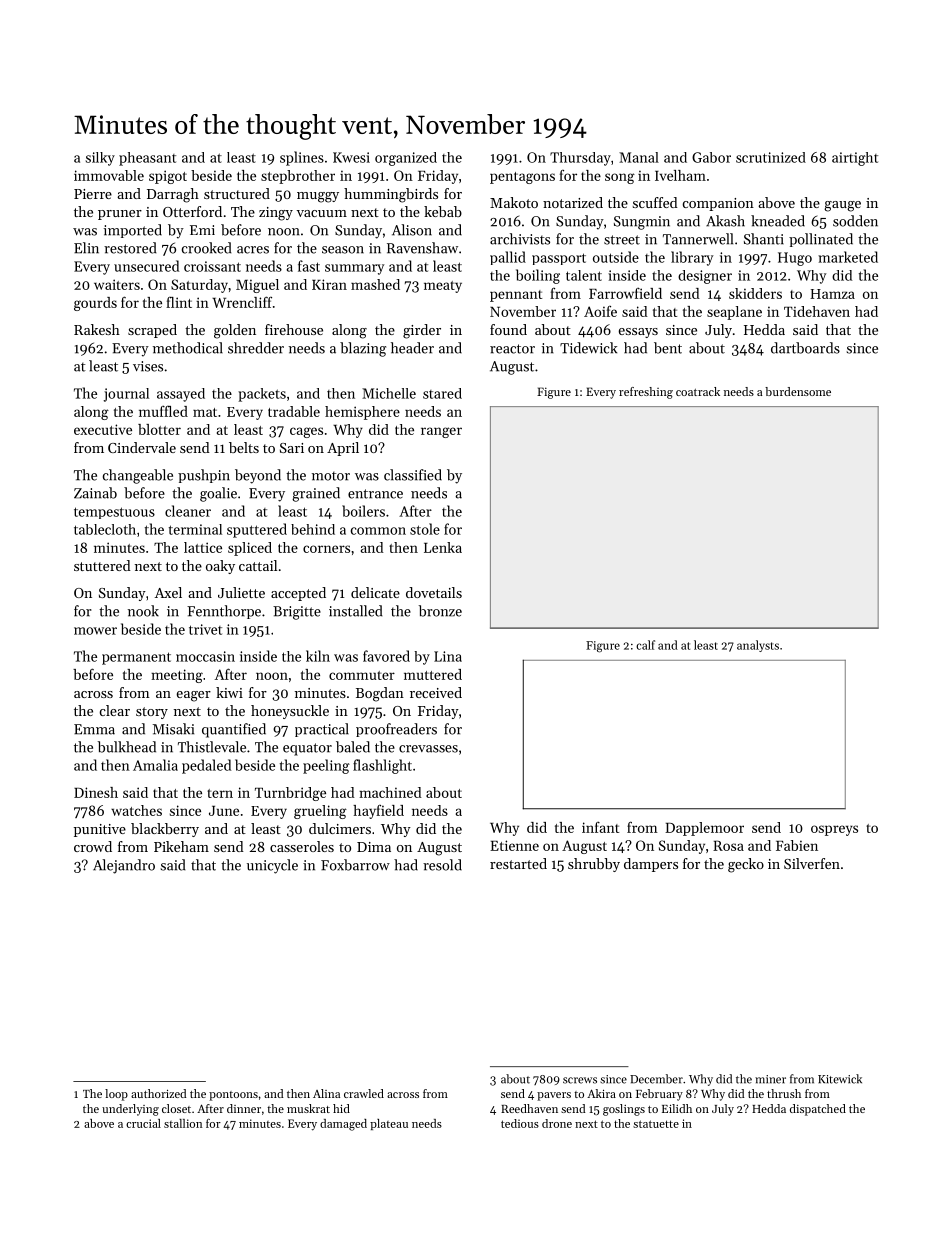 Image resolution: width=952 pixels, height=1233 pixels. I want to click on scrutinized, so click(771, 157).
